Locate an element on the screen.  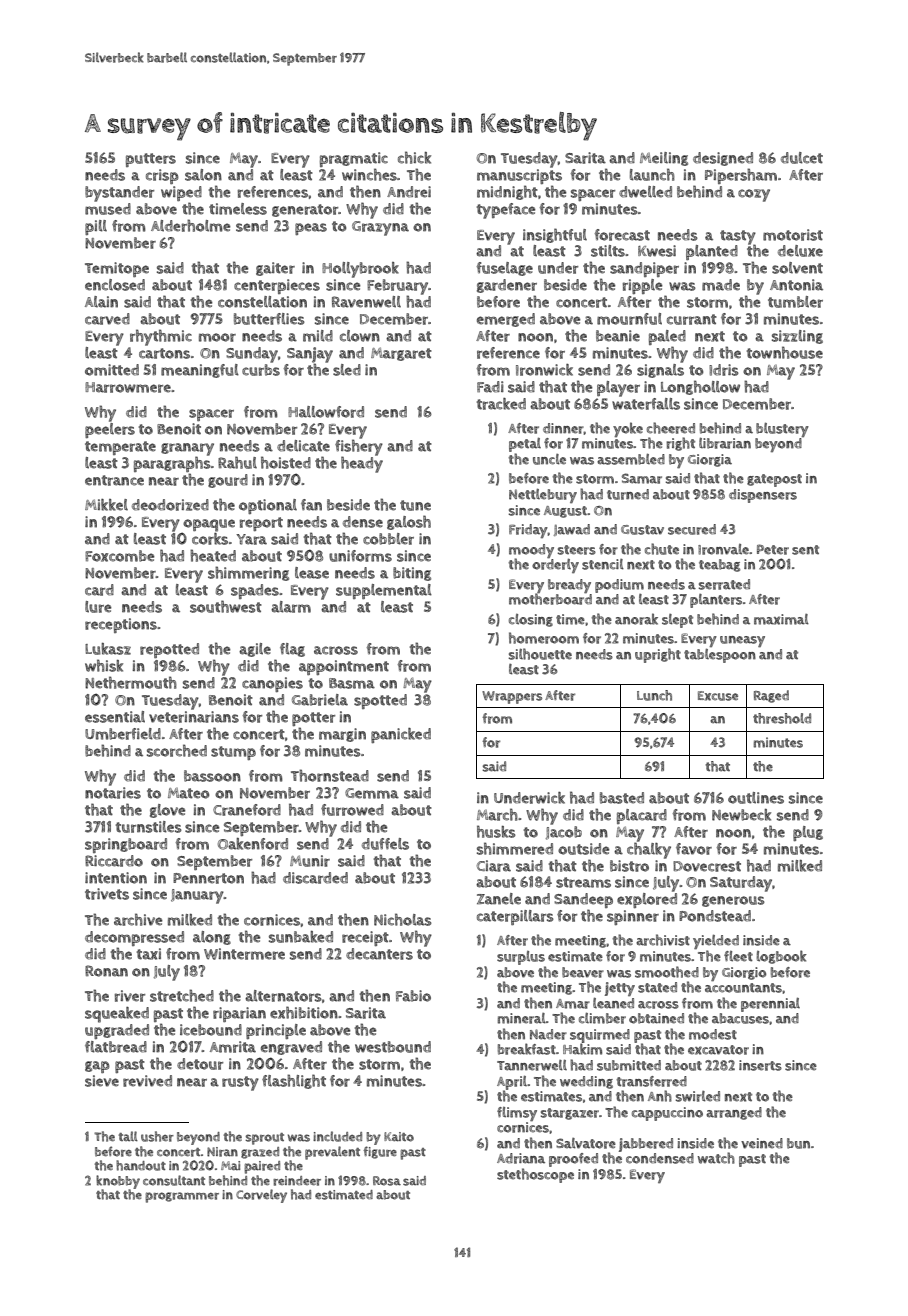
Craneford is located at coordinates (247, 810).
